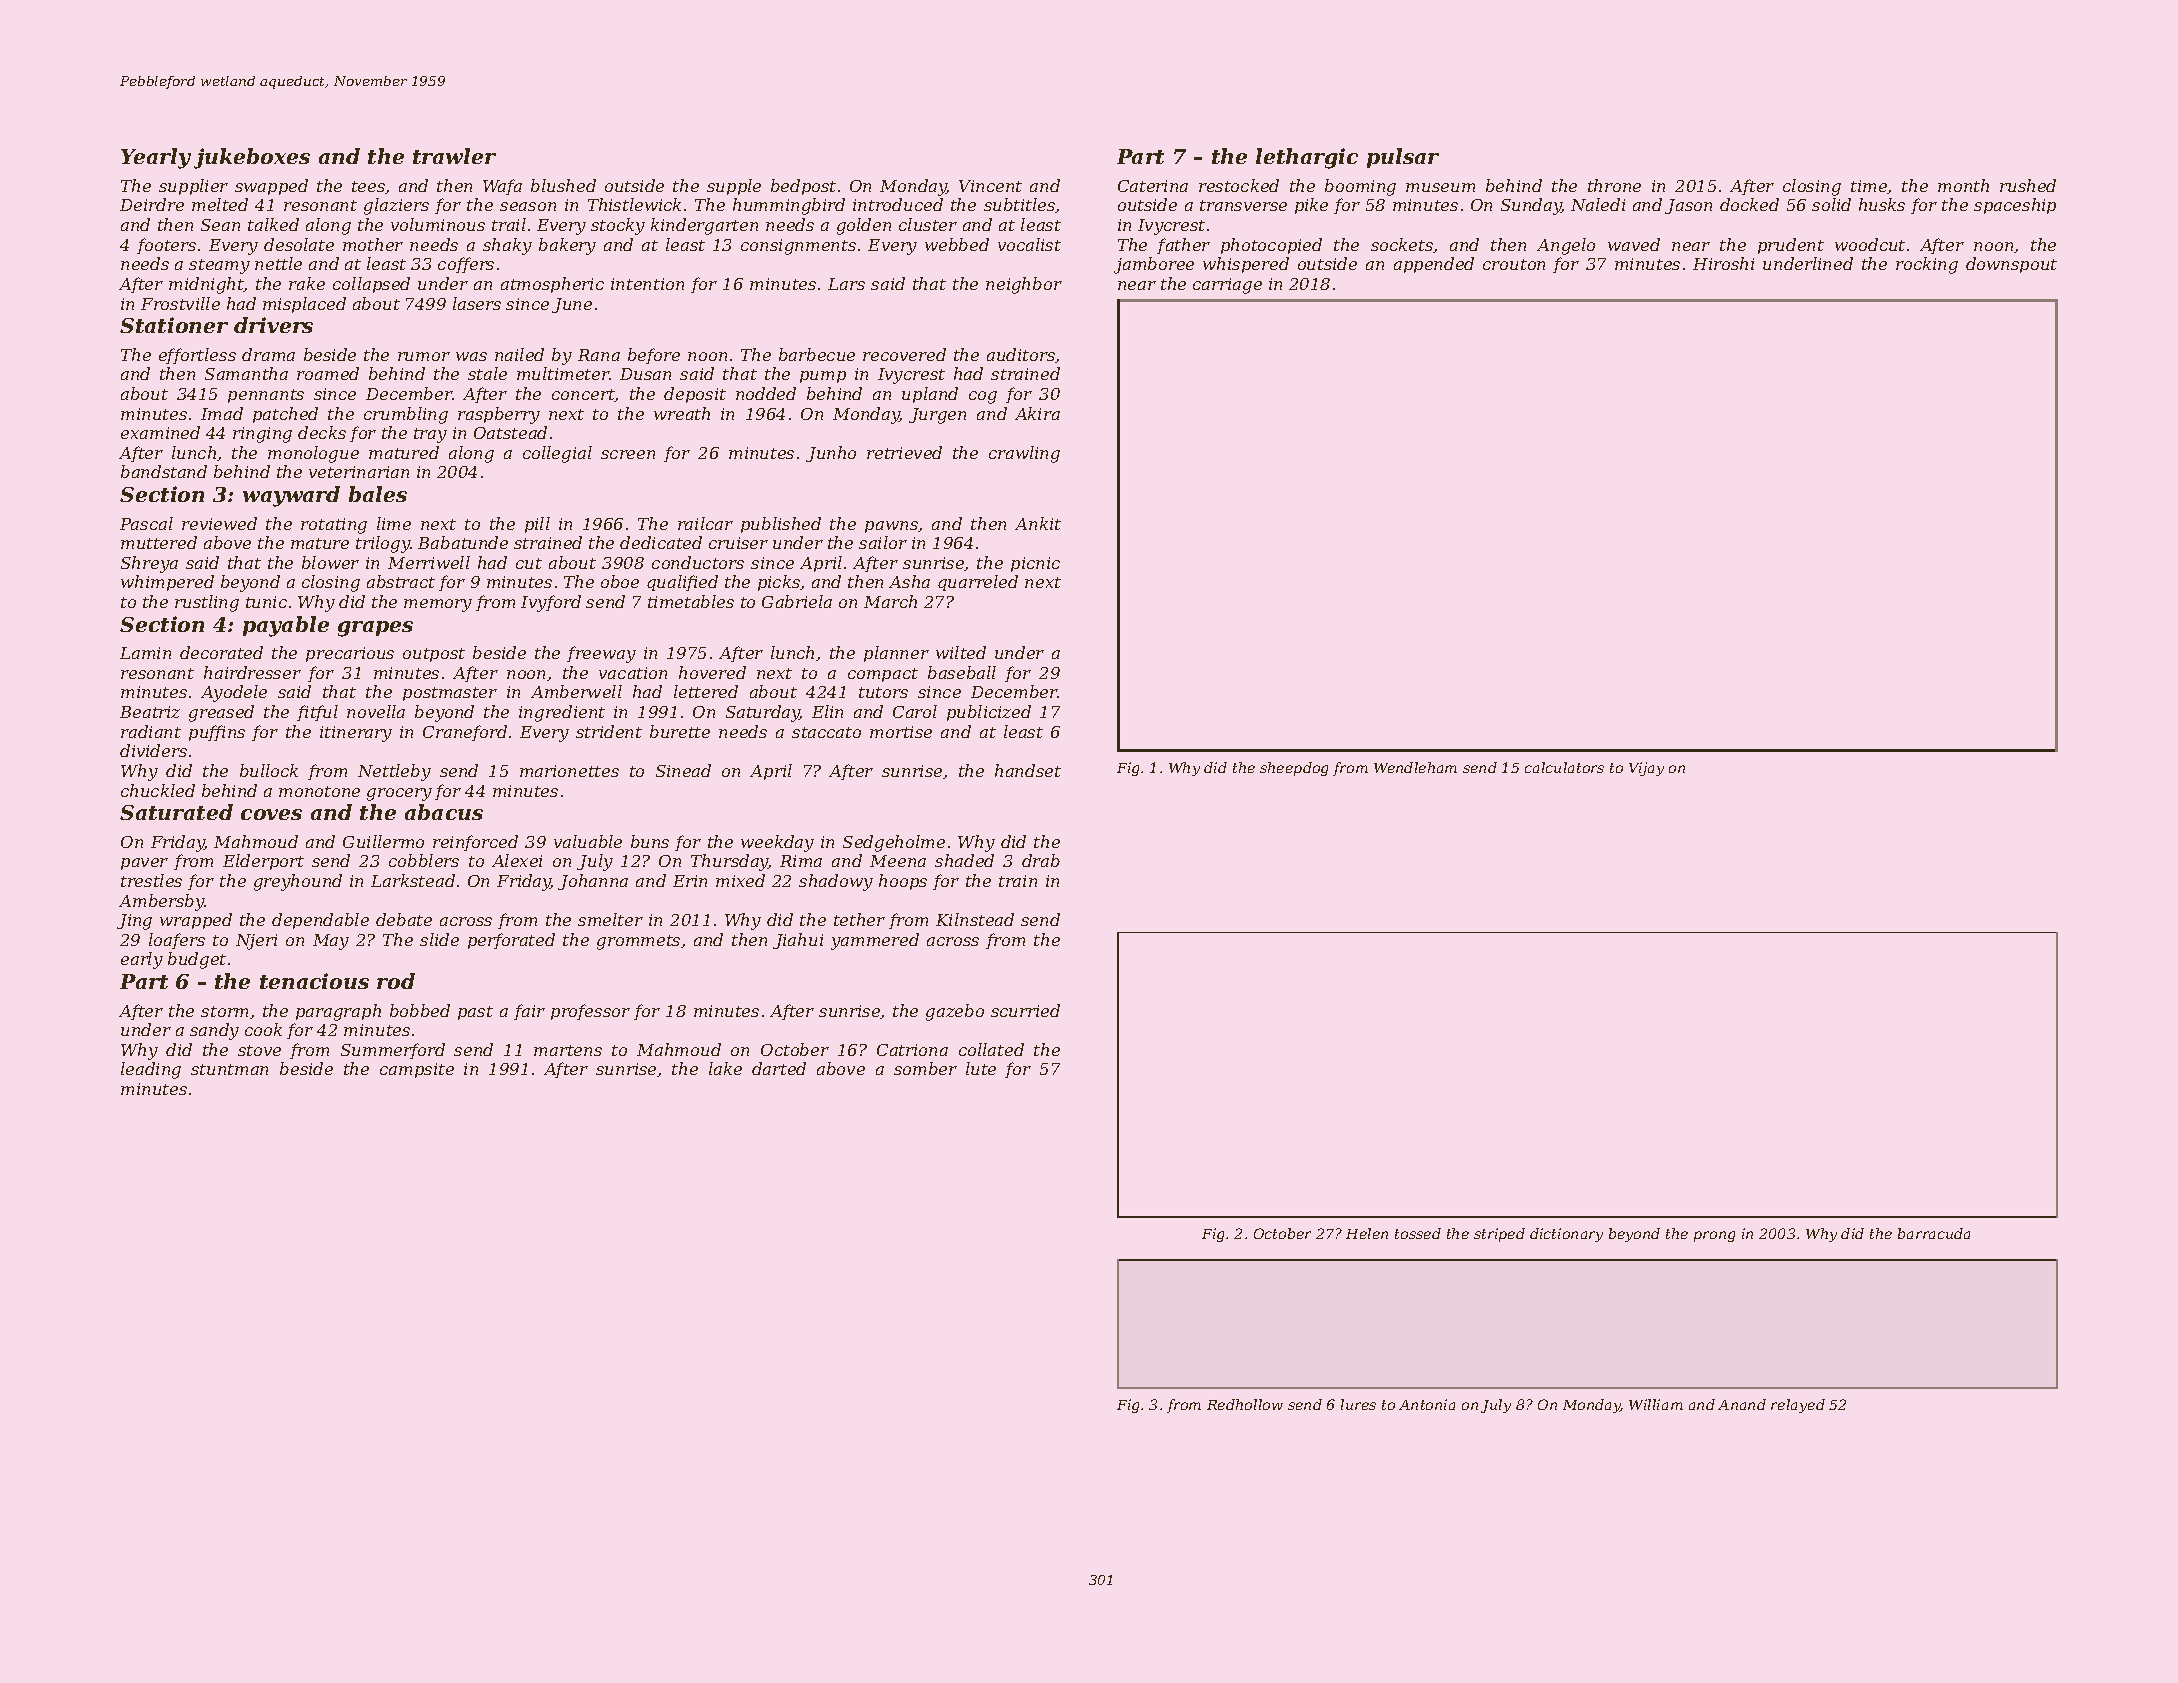 This screenshot has width=2178, height=1683. Describe the element at coordinates (1021, 355) in the screenshot. I see `auditors` at that location.
